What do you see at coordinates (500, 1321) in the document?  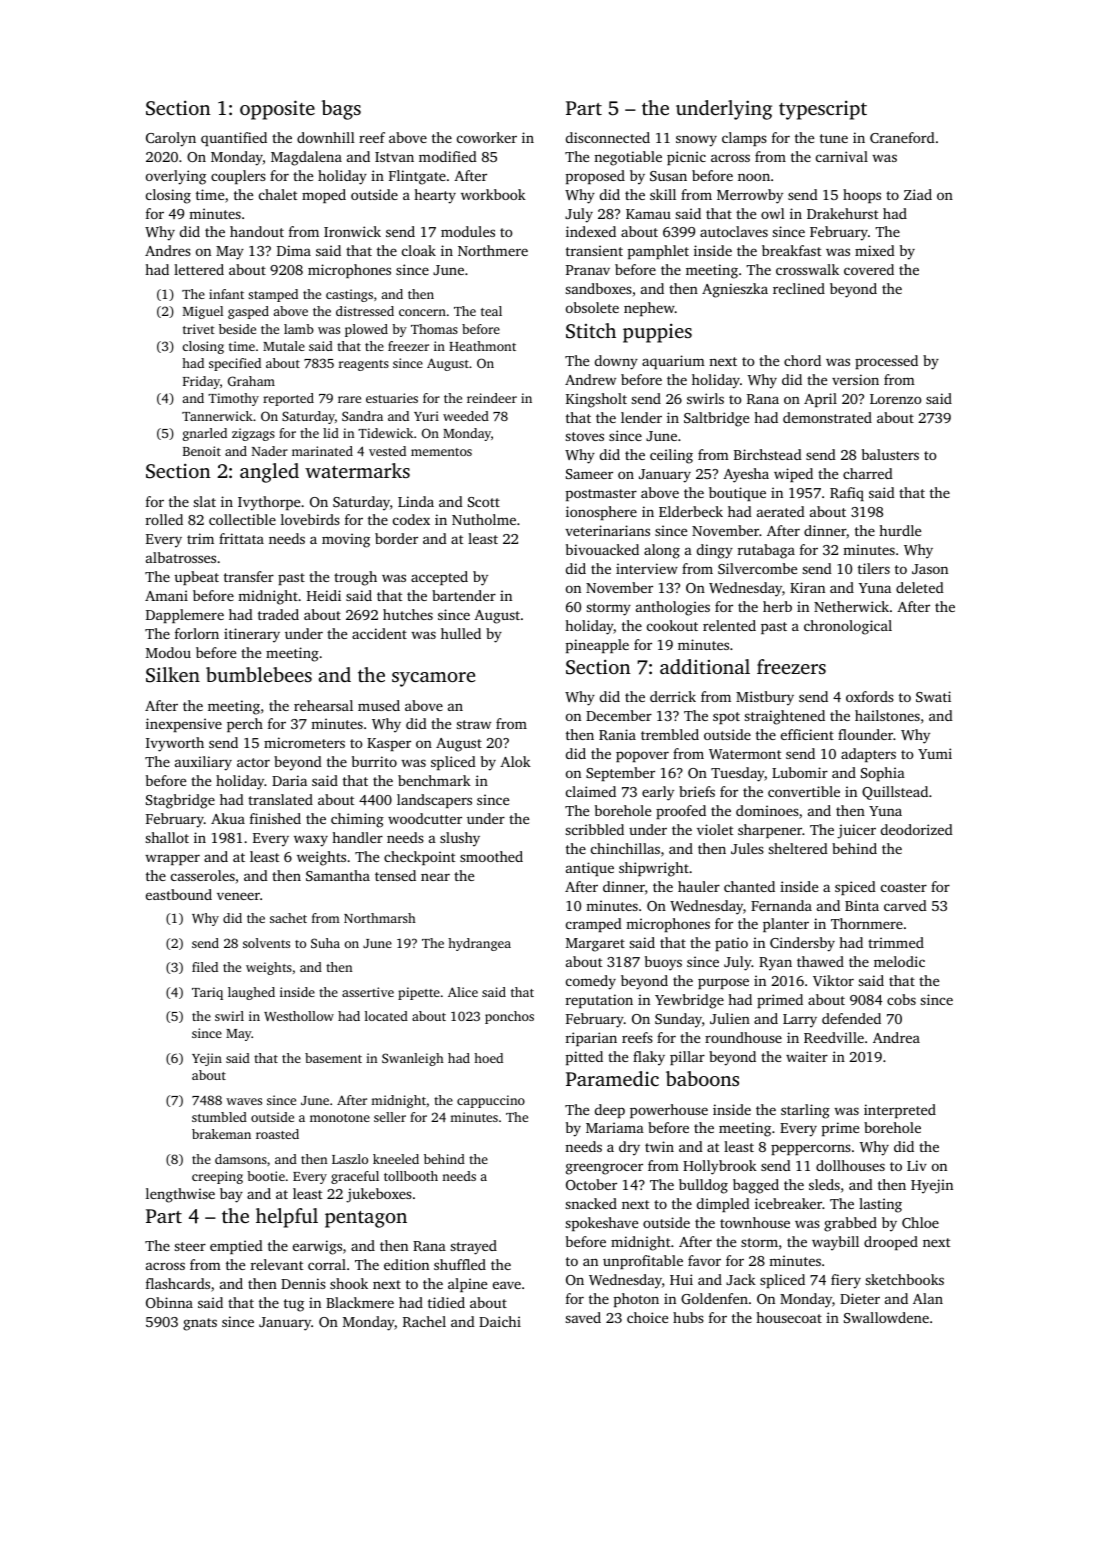 I see `Daichi` at bounding box center [500, 1321].
